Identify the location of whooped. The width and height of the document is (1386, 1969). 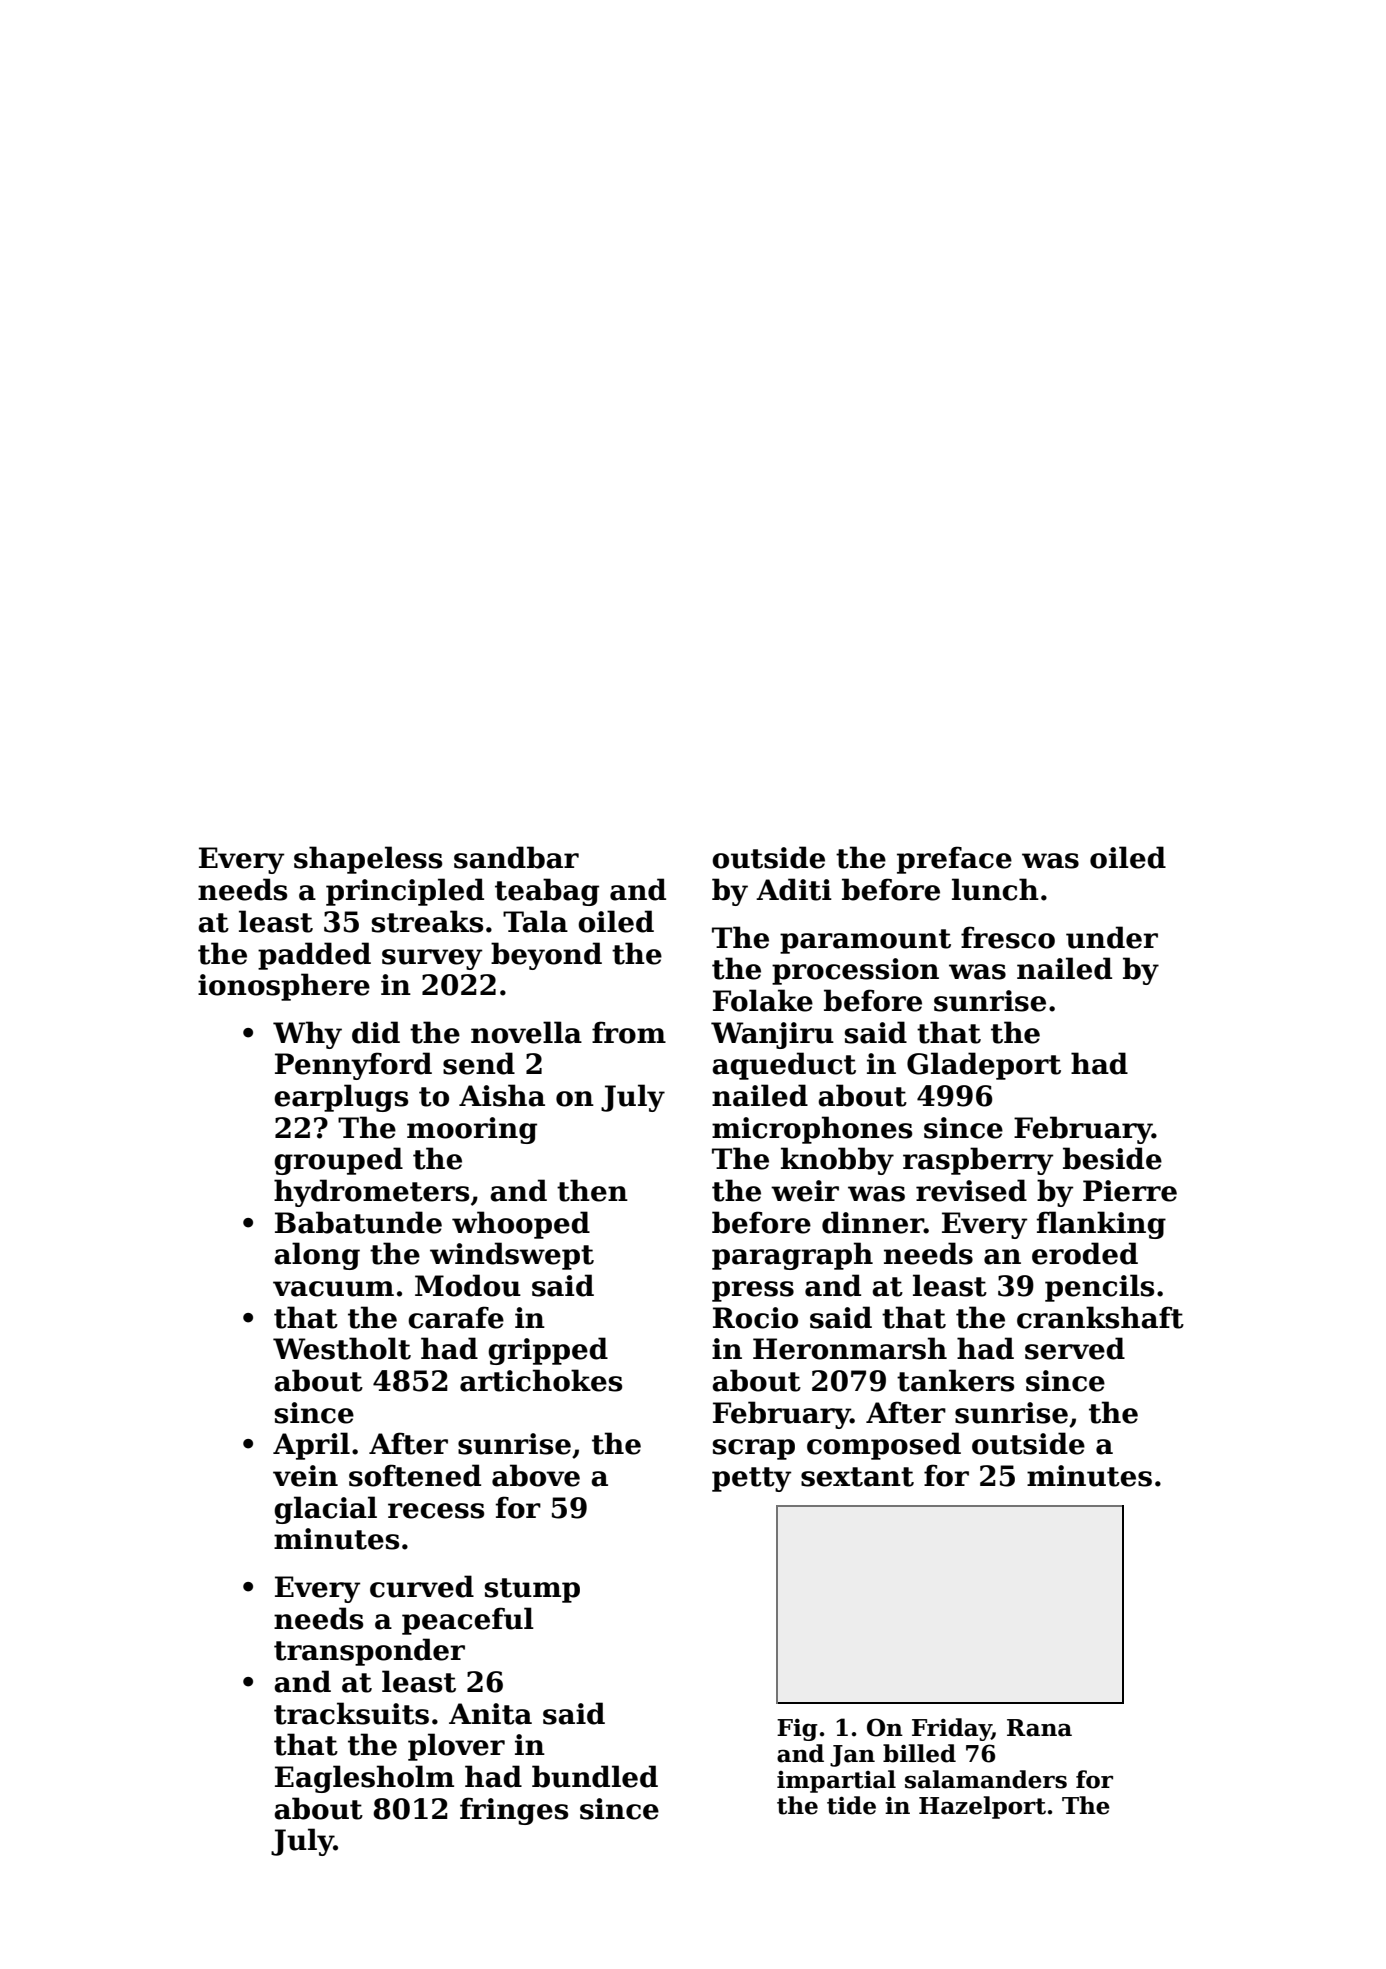
(521, 1225).
